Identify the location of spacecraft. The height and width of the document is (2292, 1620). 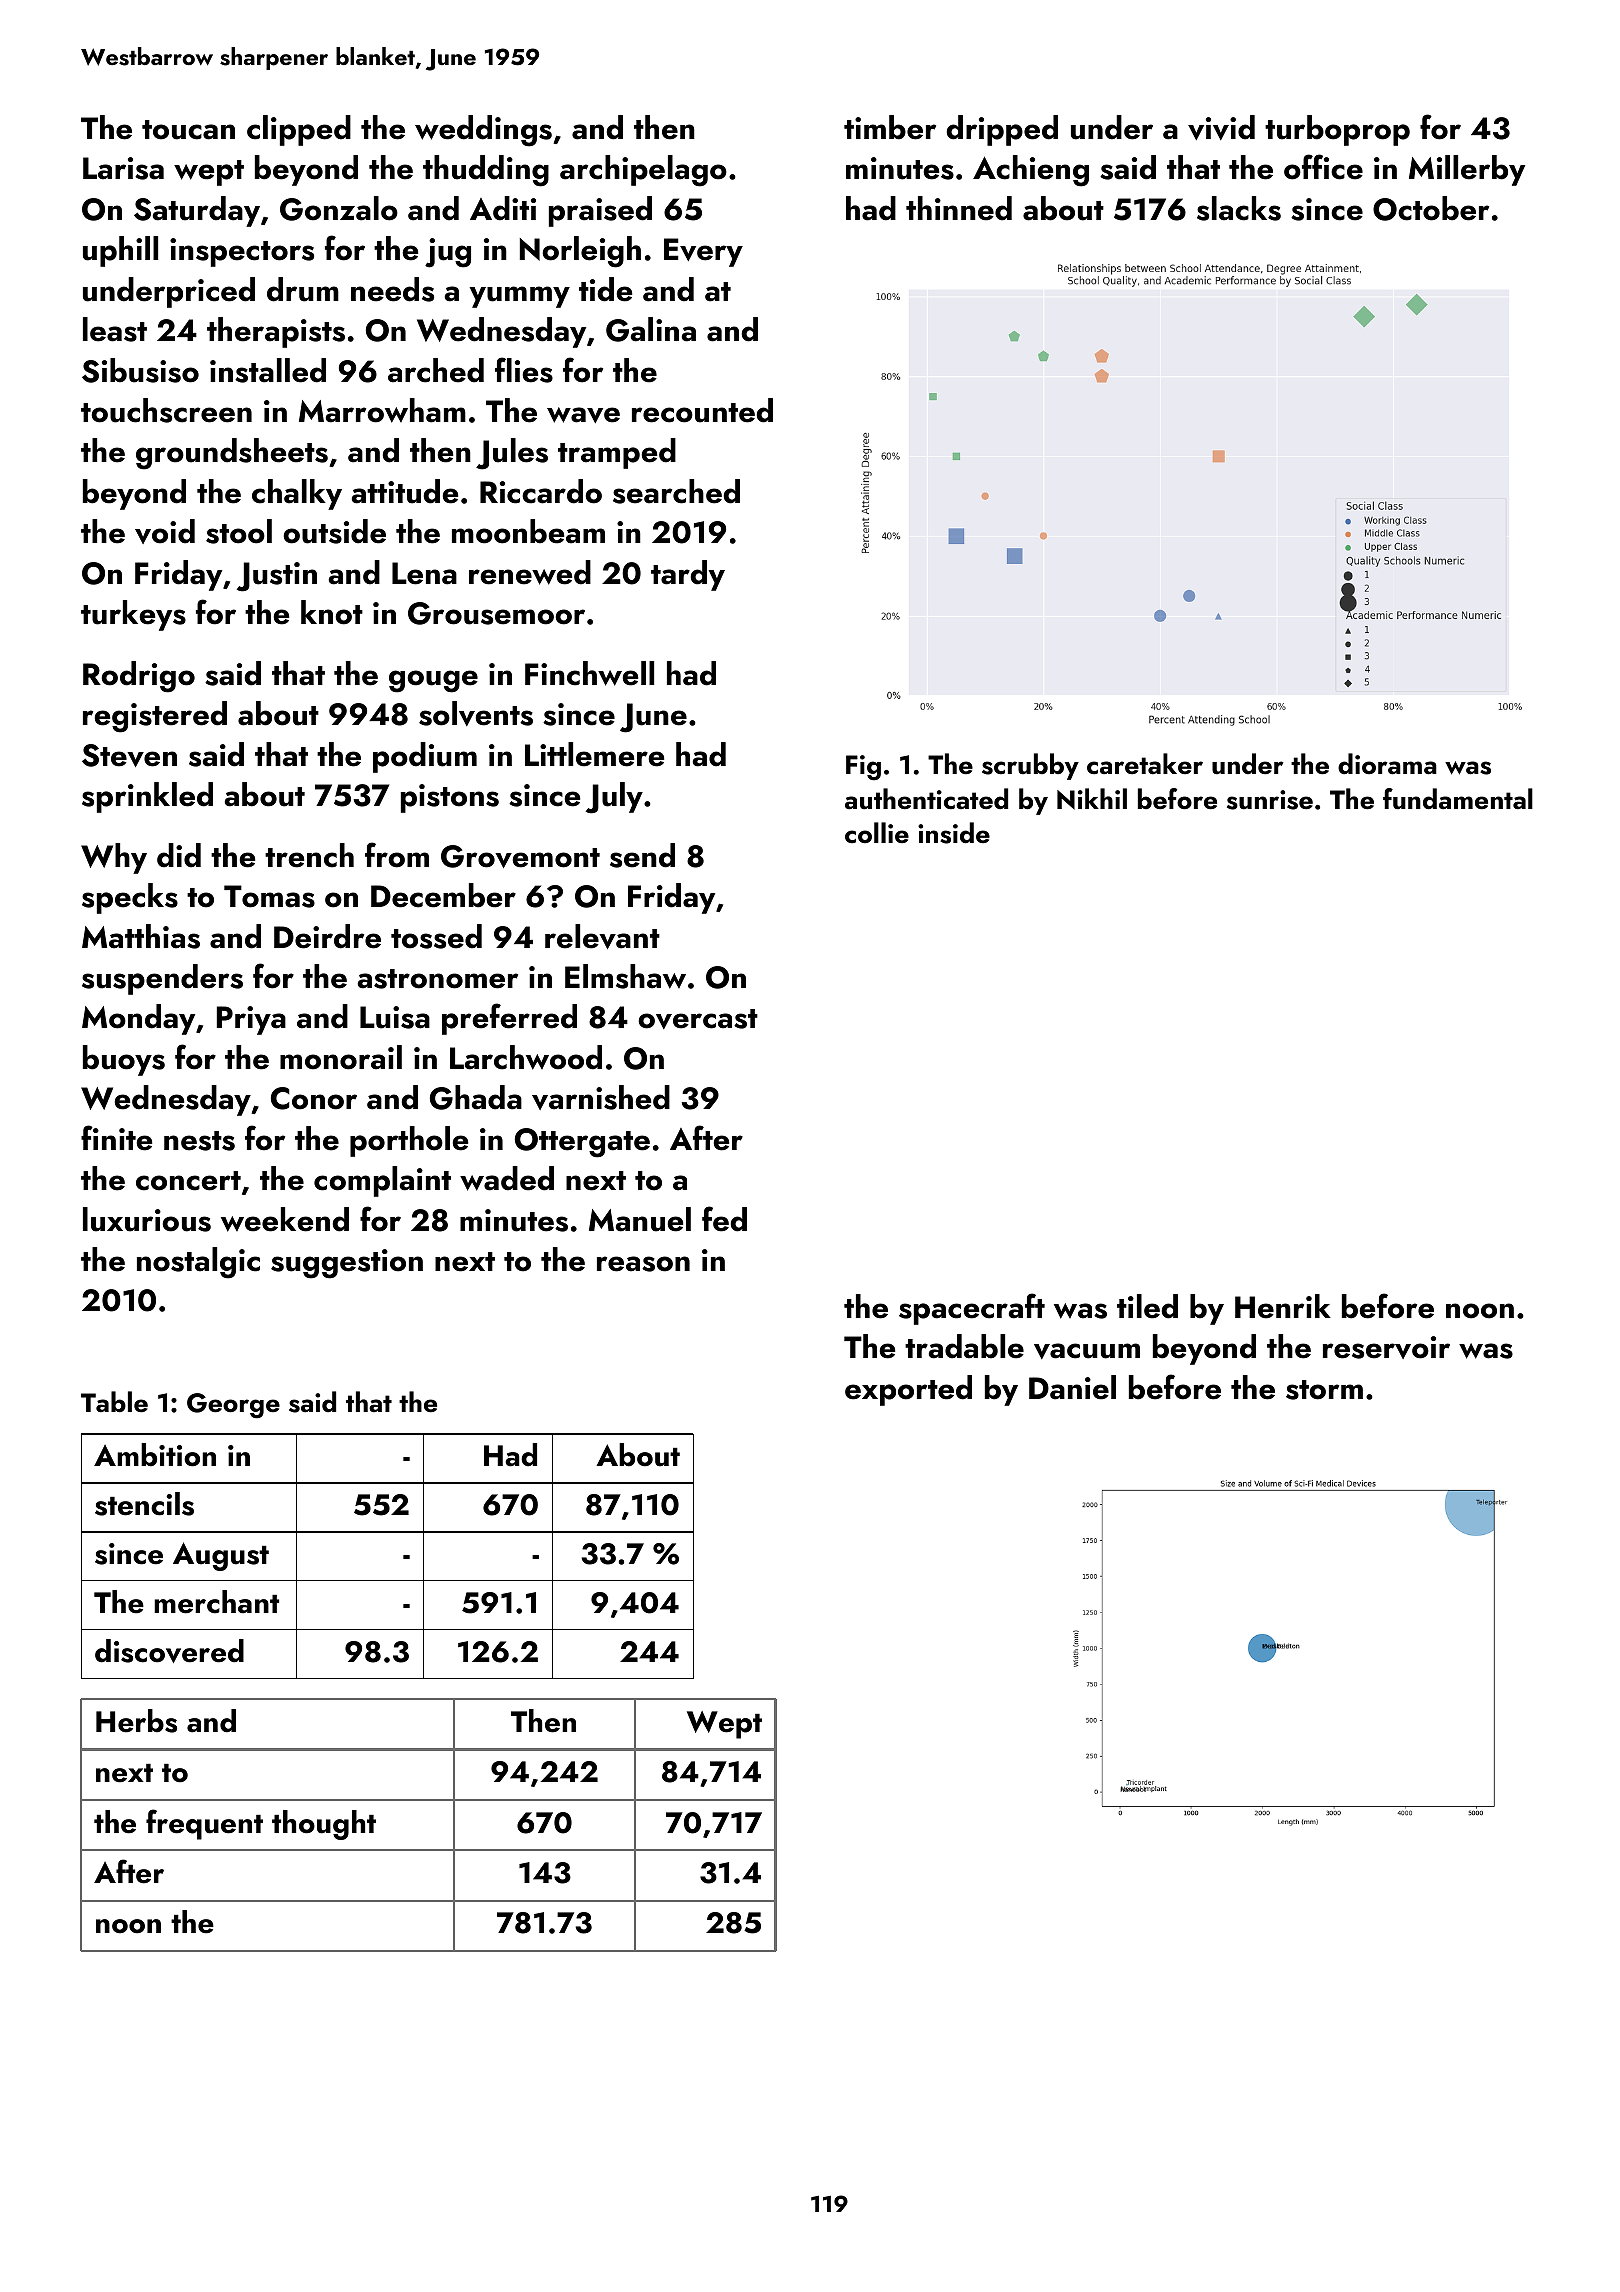
(972, 1309).
